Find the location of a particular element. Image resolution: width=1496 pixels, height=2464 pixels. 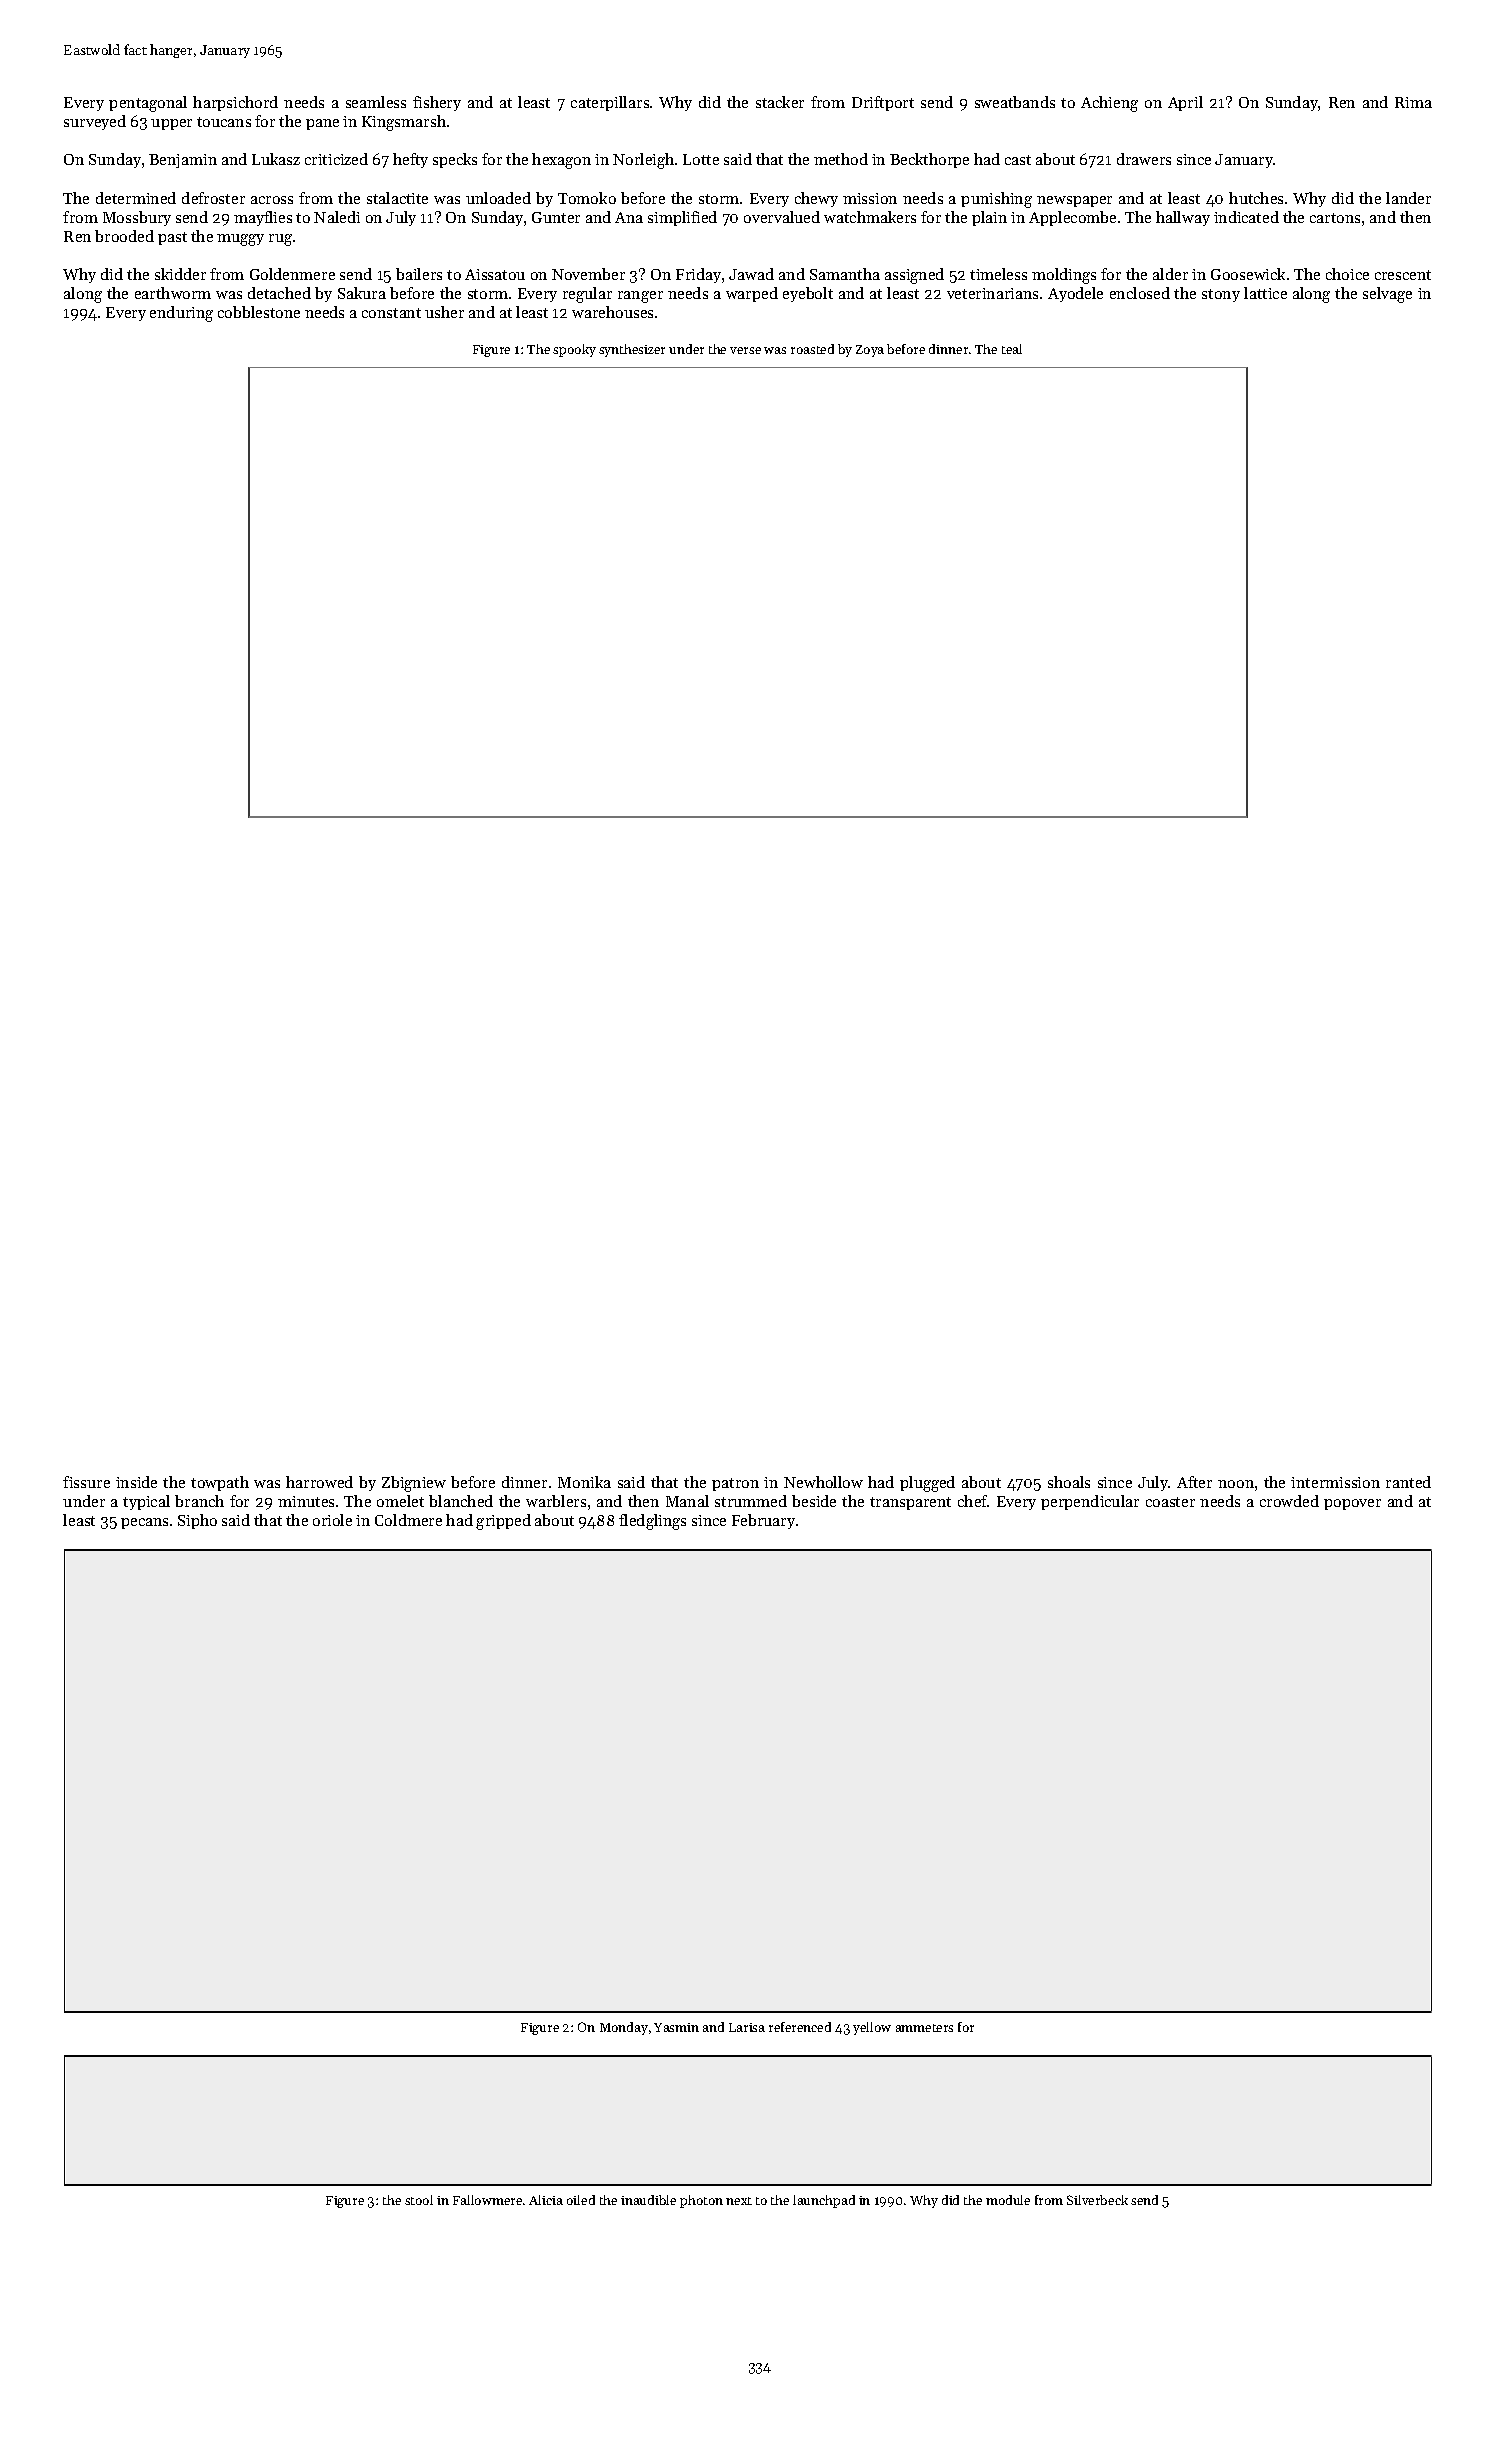

oiled is located at coordinates (581, 2200).
